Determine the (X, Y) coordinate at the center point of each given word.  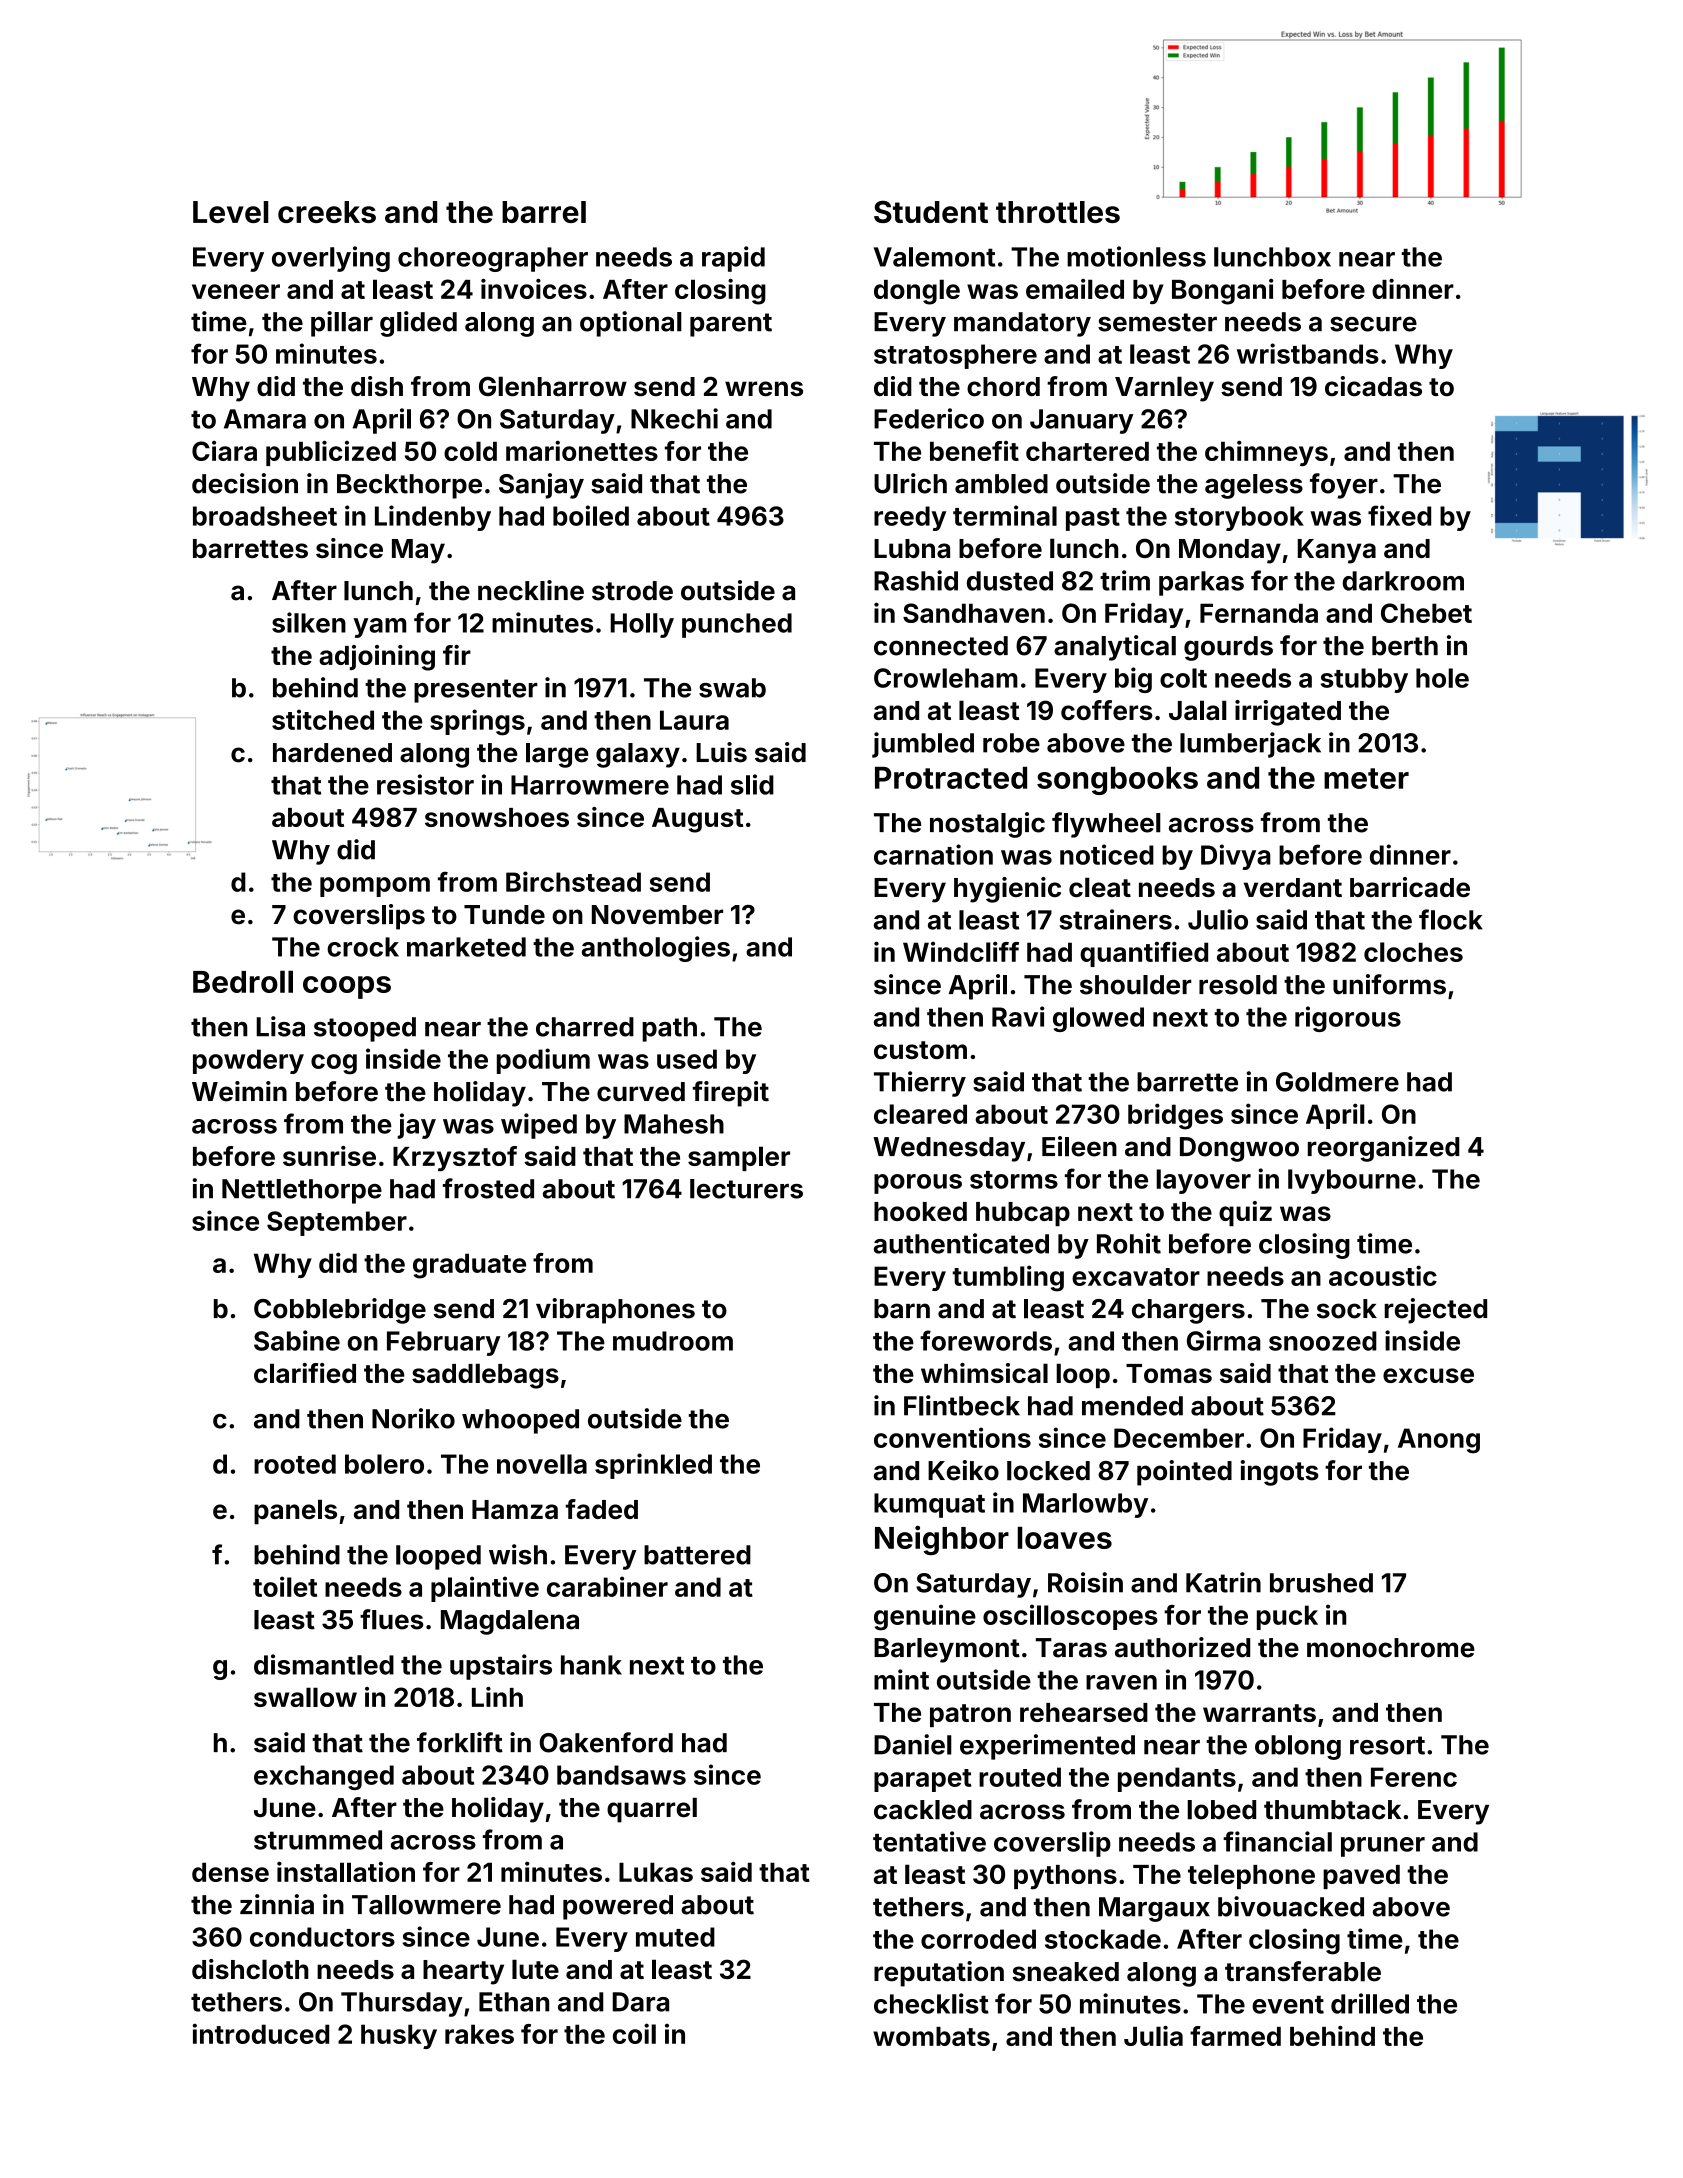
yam (379, 628)
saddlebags (485, 1376)
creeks (327, 212)
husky (399, 2036)
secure (1373, 324)
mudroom (673, 1341)
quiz (1245, 1213)
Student (931, 211)
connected (941, 646)
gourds (1228, 648)
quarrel (652, 1810)
